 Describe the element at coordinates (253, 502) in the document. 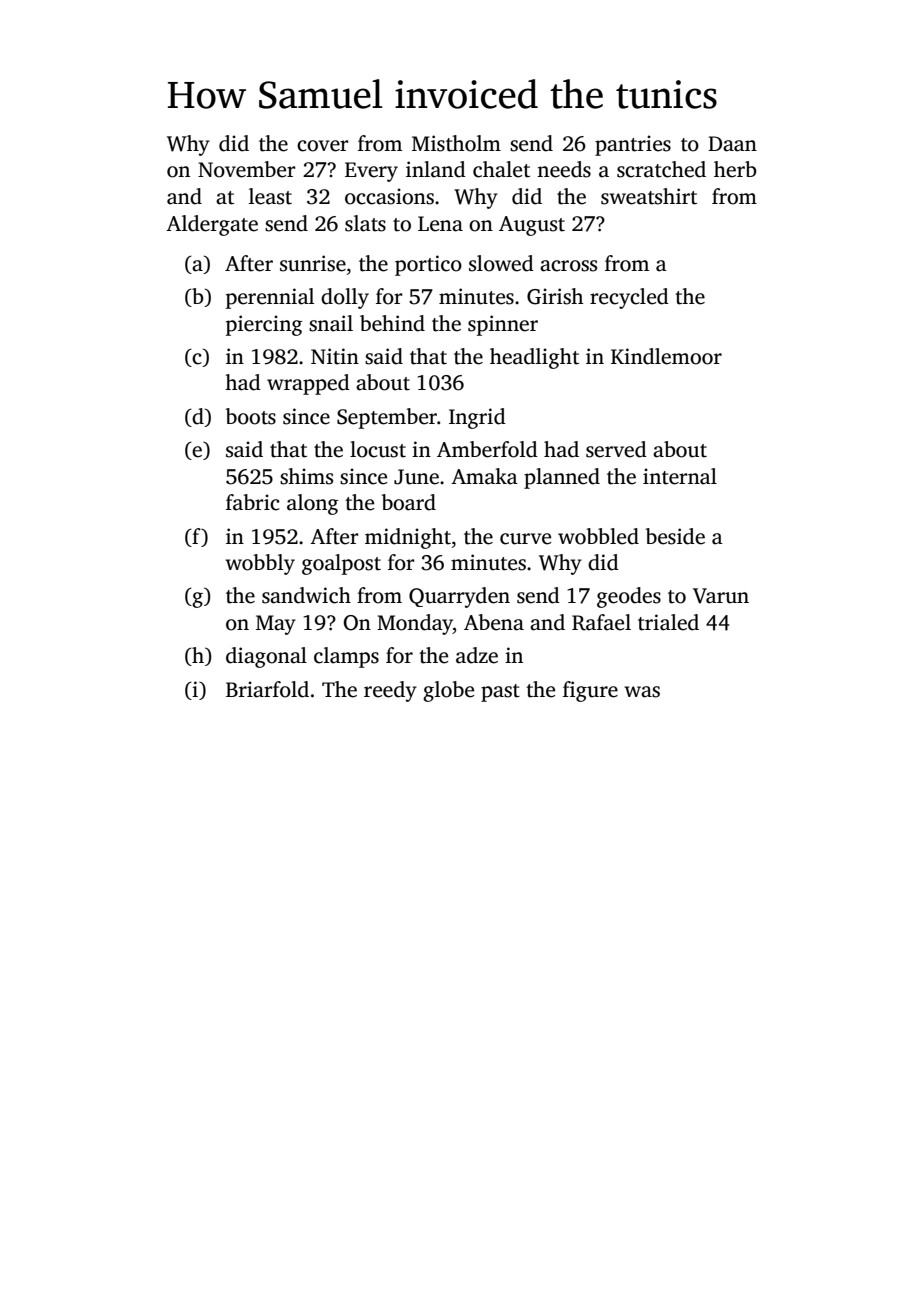

I see `fabric` at that location.
